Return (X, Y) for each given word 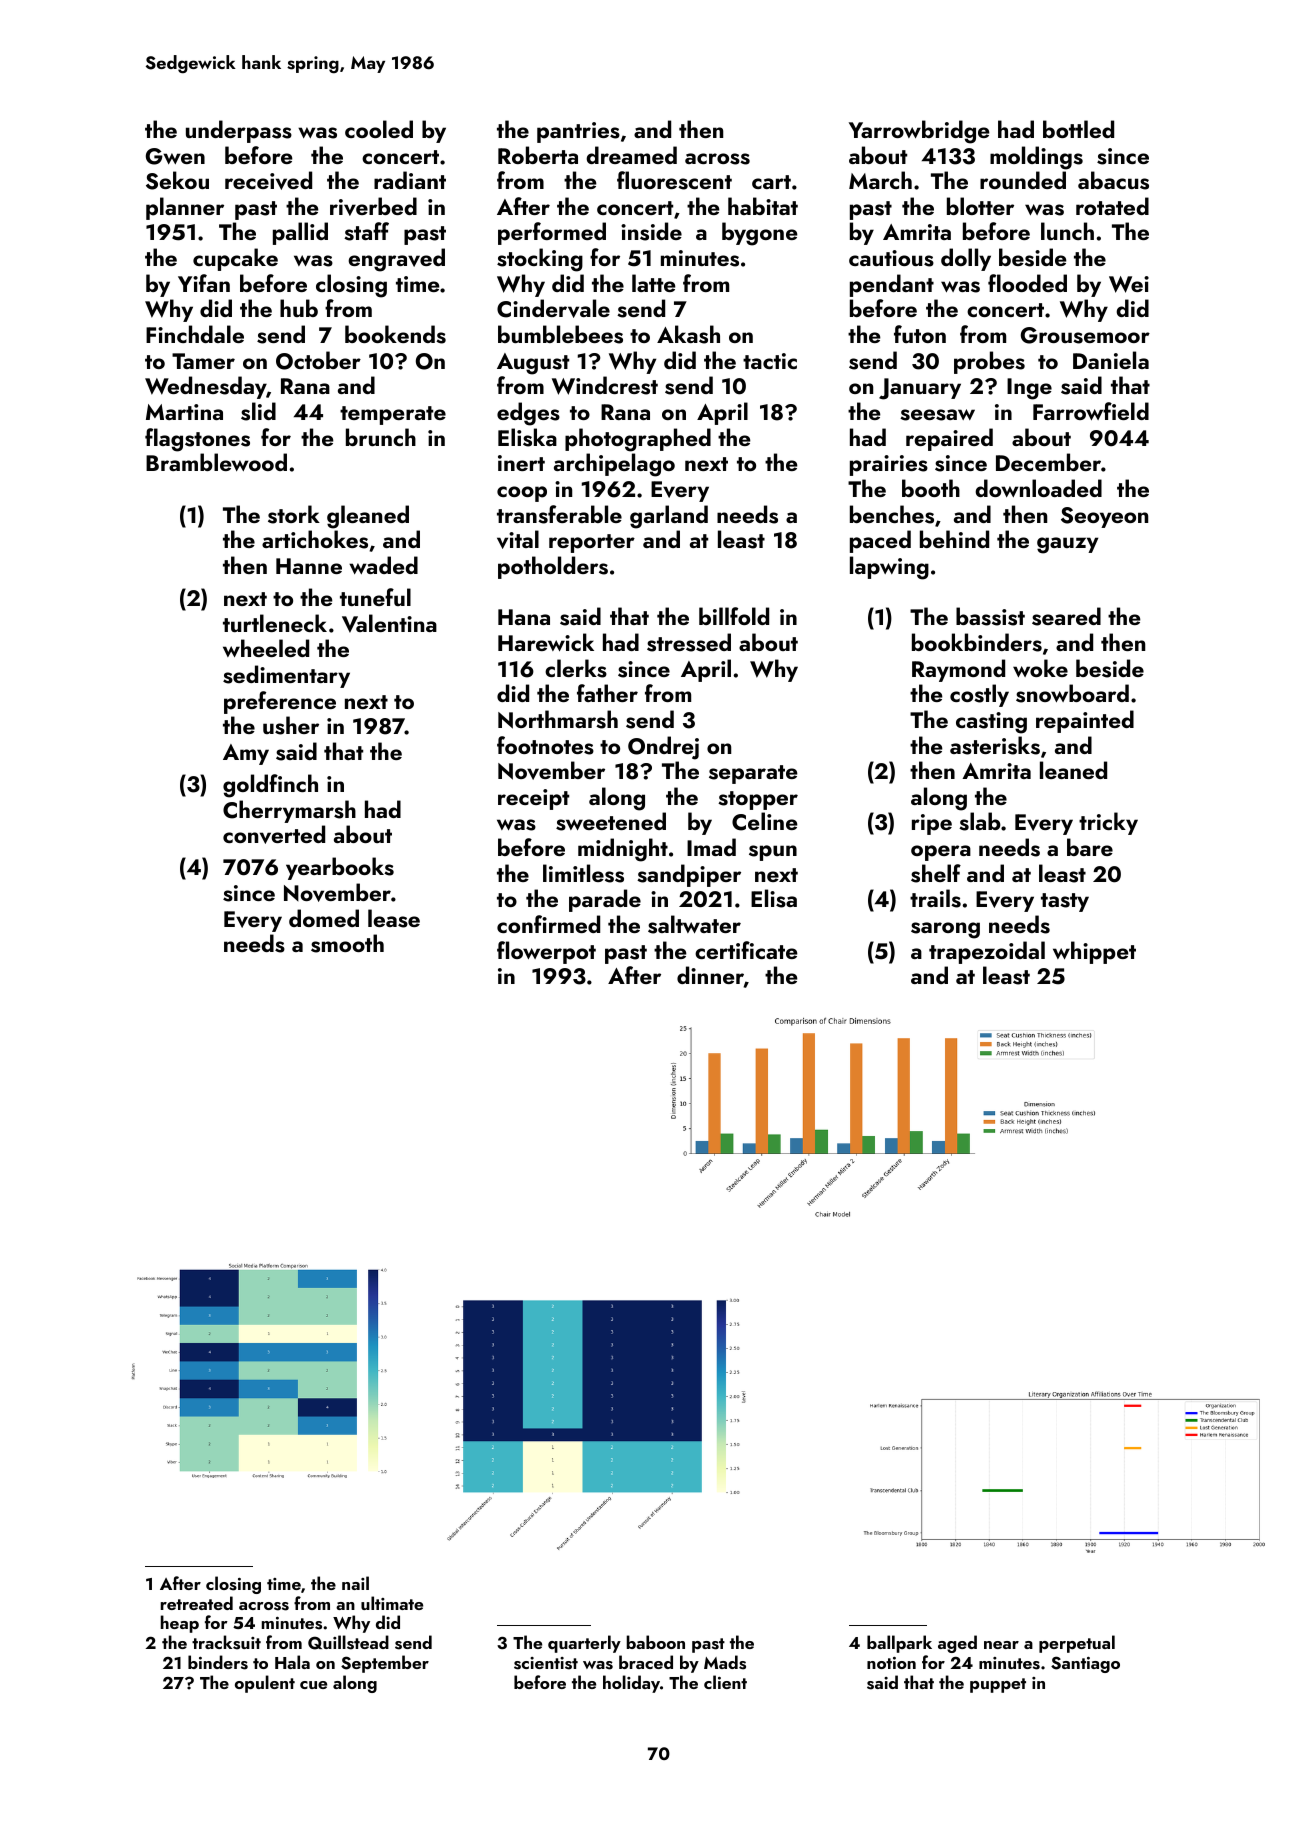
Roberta (538, 155)
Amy (246, 754)
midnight (623, 850)
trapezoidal (987, 952)
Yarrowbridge (919, 132)
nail (355, 1583)
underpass (239, 131)
